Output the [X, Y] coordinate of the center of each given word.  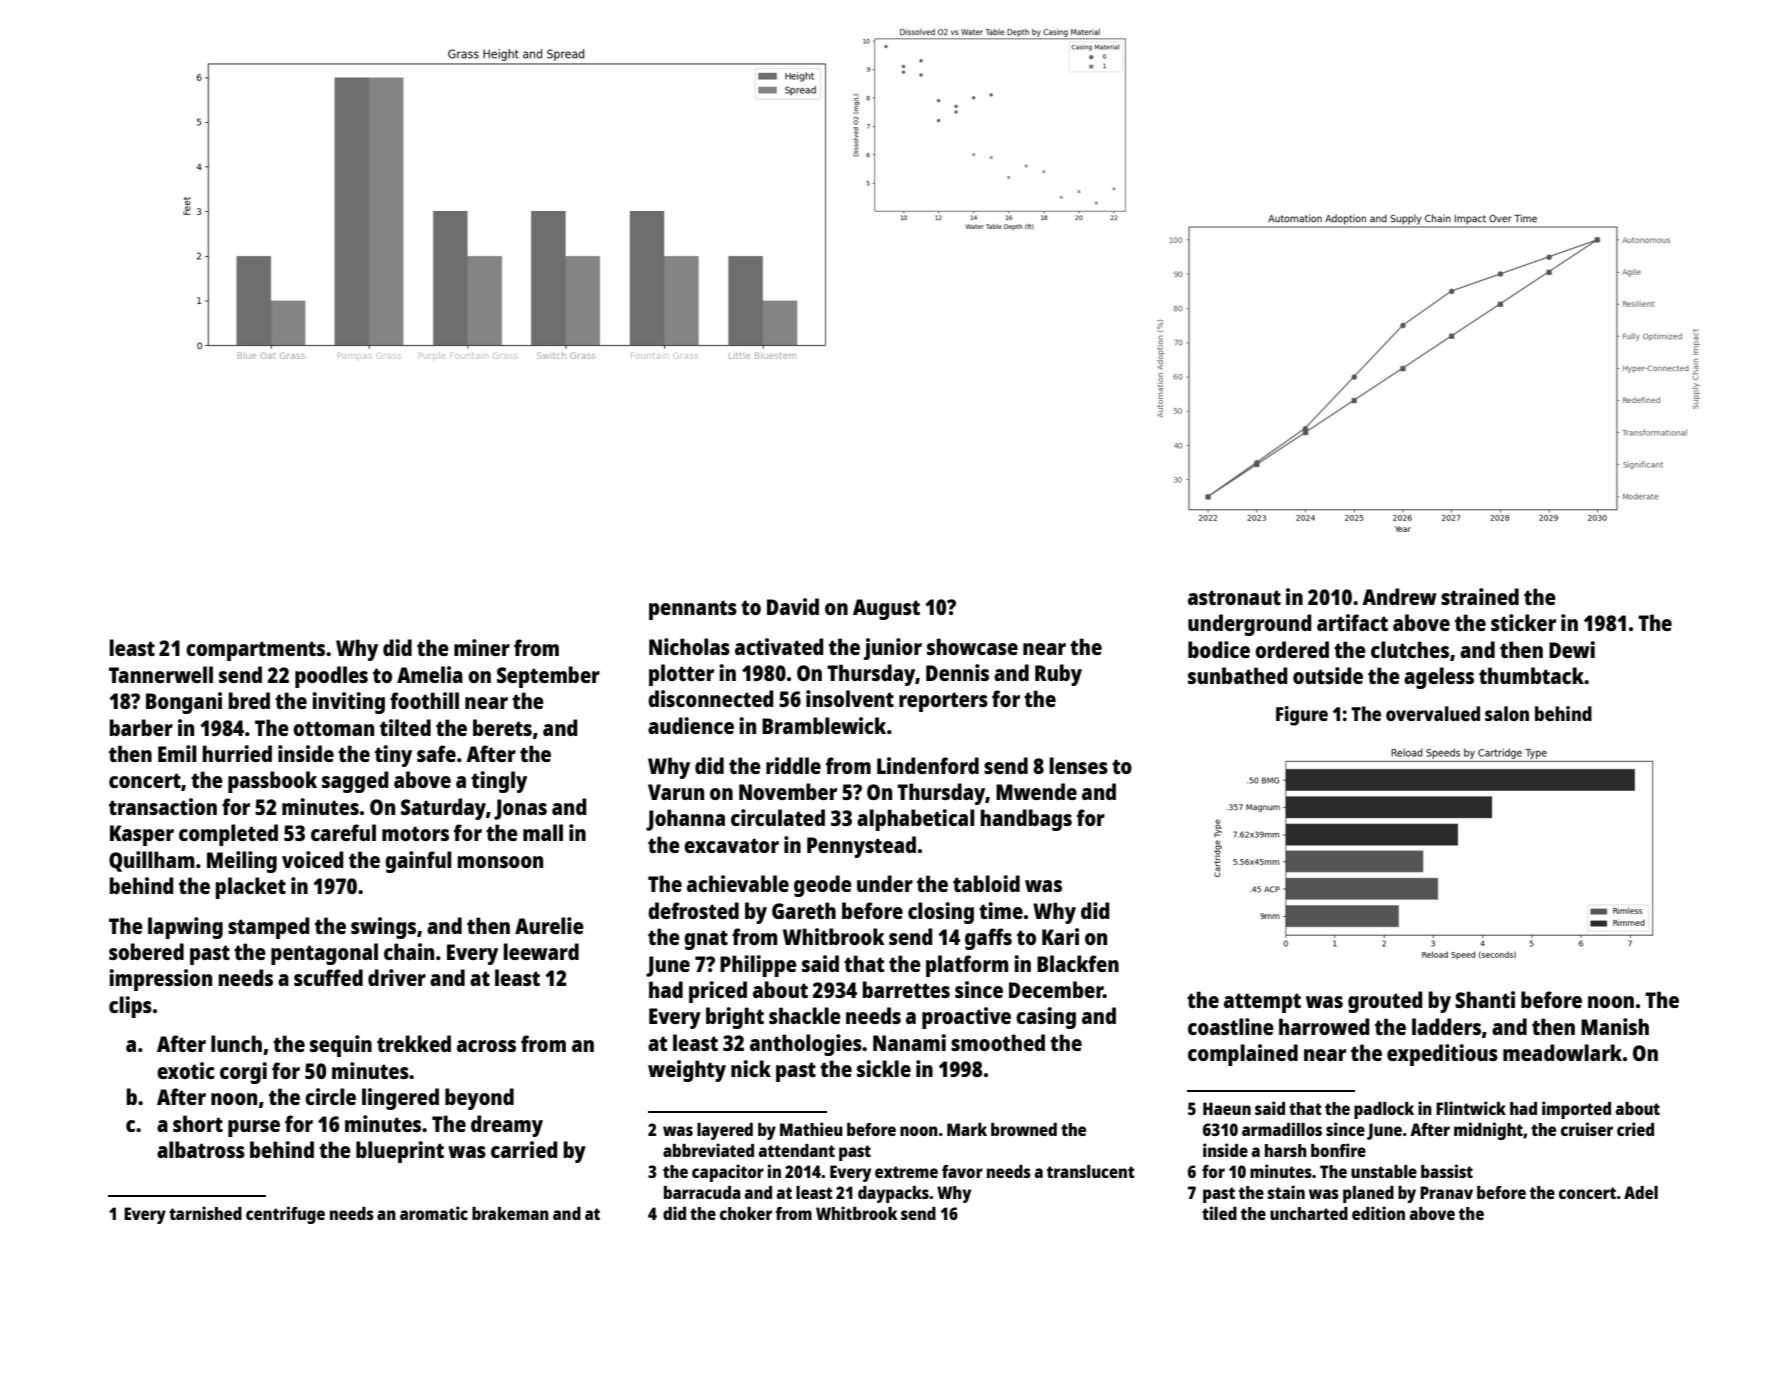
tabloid [986, 883]
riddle [793, 765]
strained [1480, 596]
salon [1507, 713]
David [793, 606]
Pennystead [861, 847]
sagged [355, 782]
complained [1243, 1055]
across [486, 1046]
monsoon [500, 862]
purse [254, 1128]
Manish [1615, 1026]
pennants [693, 610]
